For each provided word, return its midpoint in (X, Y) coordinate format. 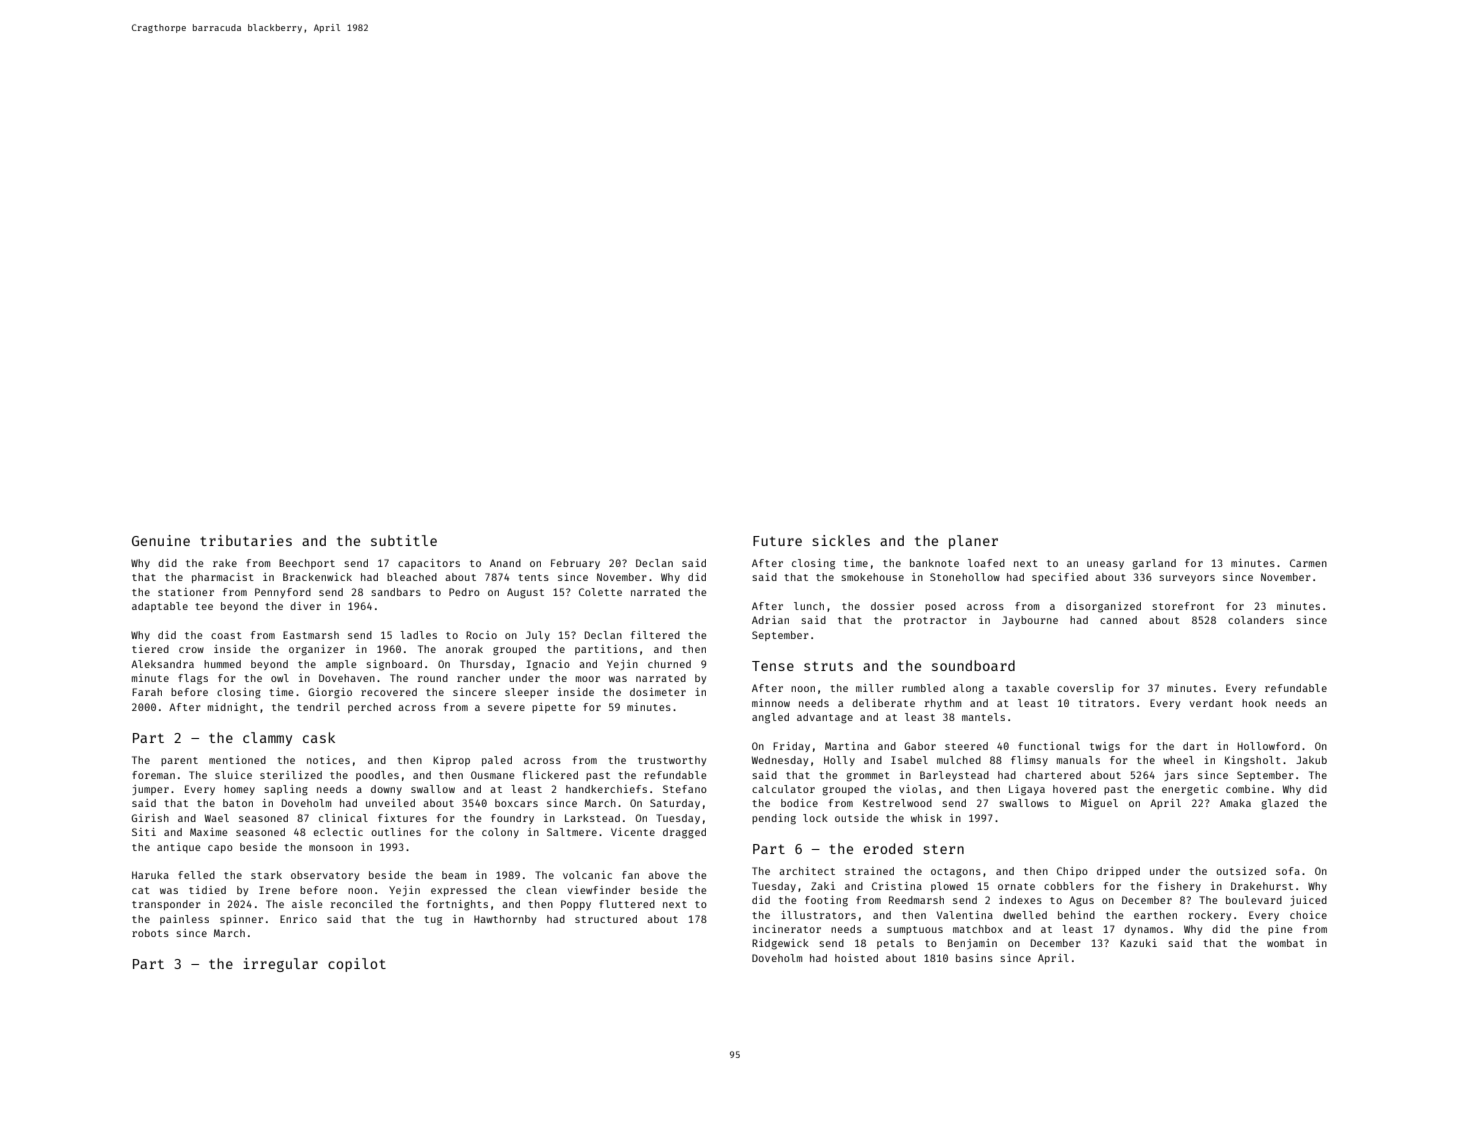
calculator (783, 789)
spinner (241, 920)
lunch (809, 606)
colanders (1256, 620)
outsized (1241, 871)
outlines (396, 832)
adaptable (160, 607)
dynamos (1146, 930)
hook (1254, 703)
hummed (222, 664)
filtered (655, 635)
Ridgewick (780, 944)
